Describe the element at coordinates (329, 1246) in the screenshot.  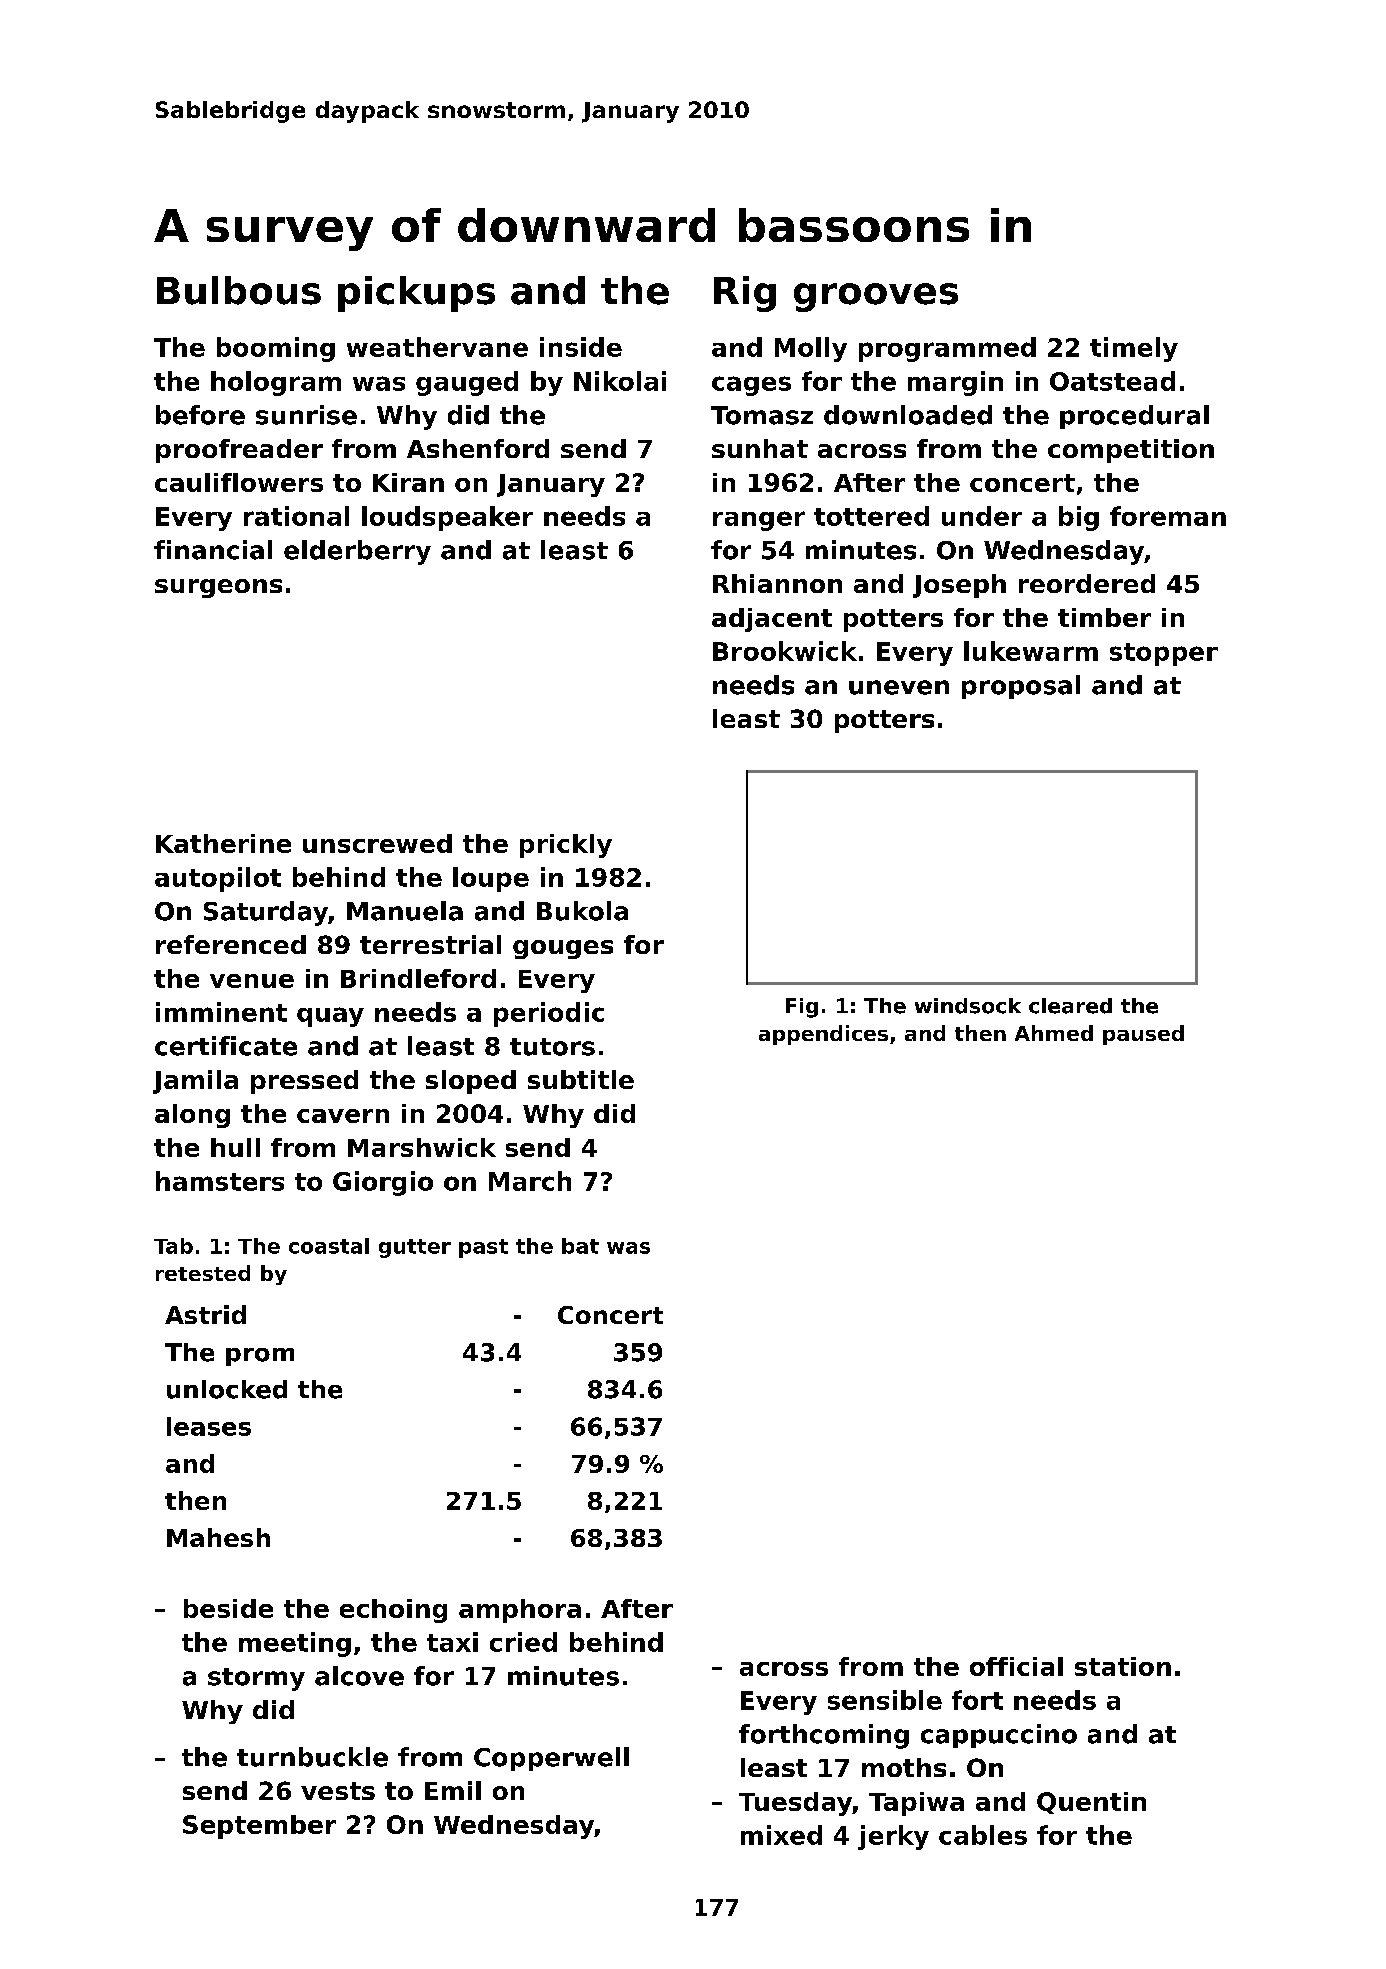
I see `coastal` at that location.
